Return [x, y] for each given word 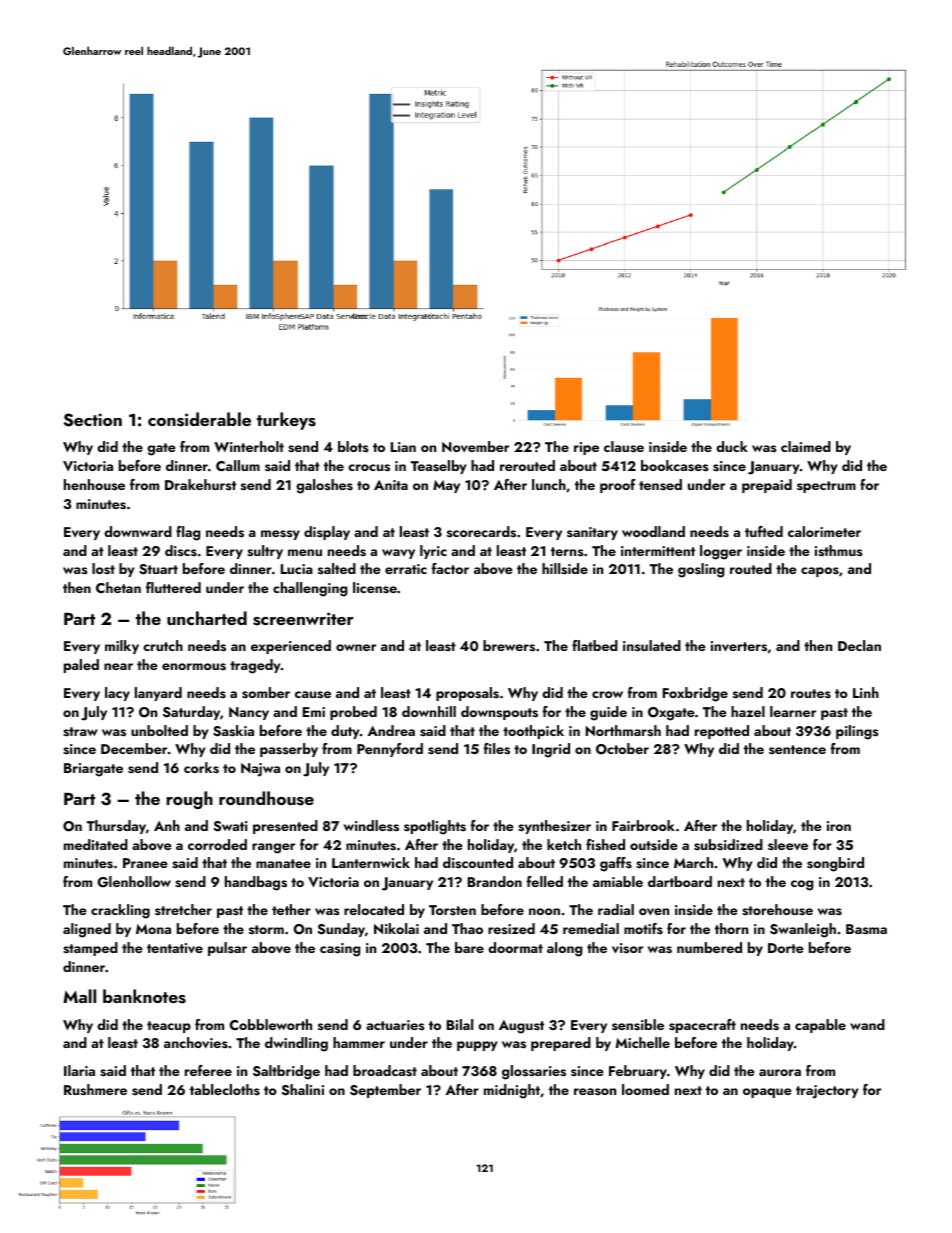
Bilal [460, 1024]
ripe [586, 448]
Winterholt [249, 446]
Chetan [118, 587]
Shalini [303, 1090]
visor [627, 948]
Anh [167, 825]
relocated [374, 909]
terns [567, 551]
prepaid [767, 486]
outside [654, 845]
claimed [806, 446]
